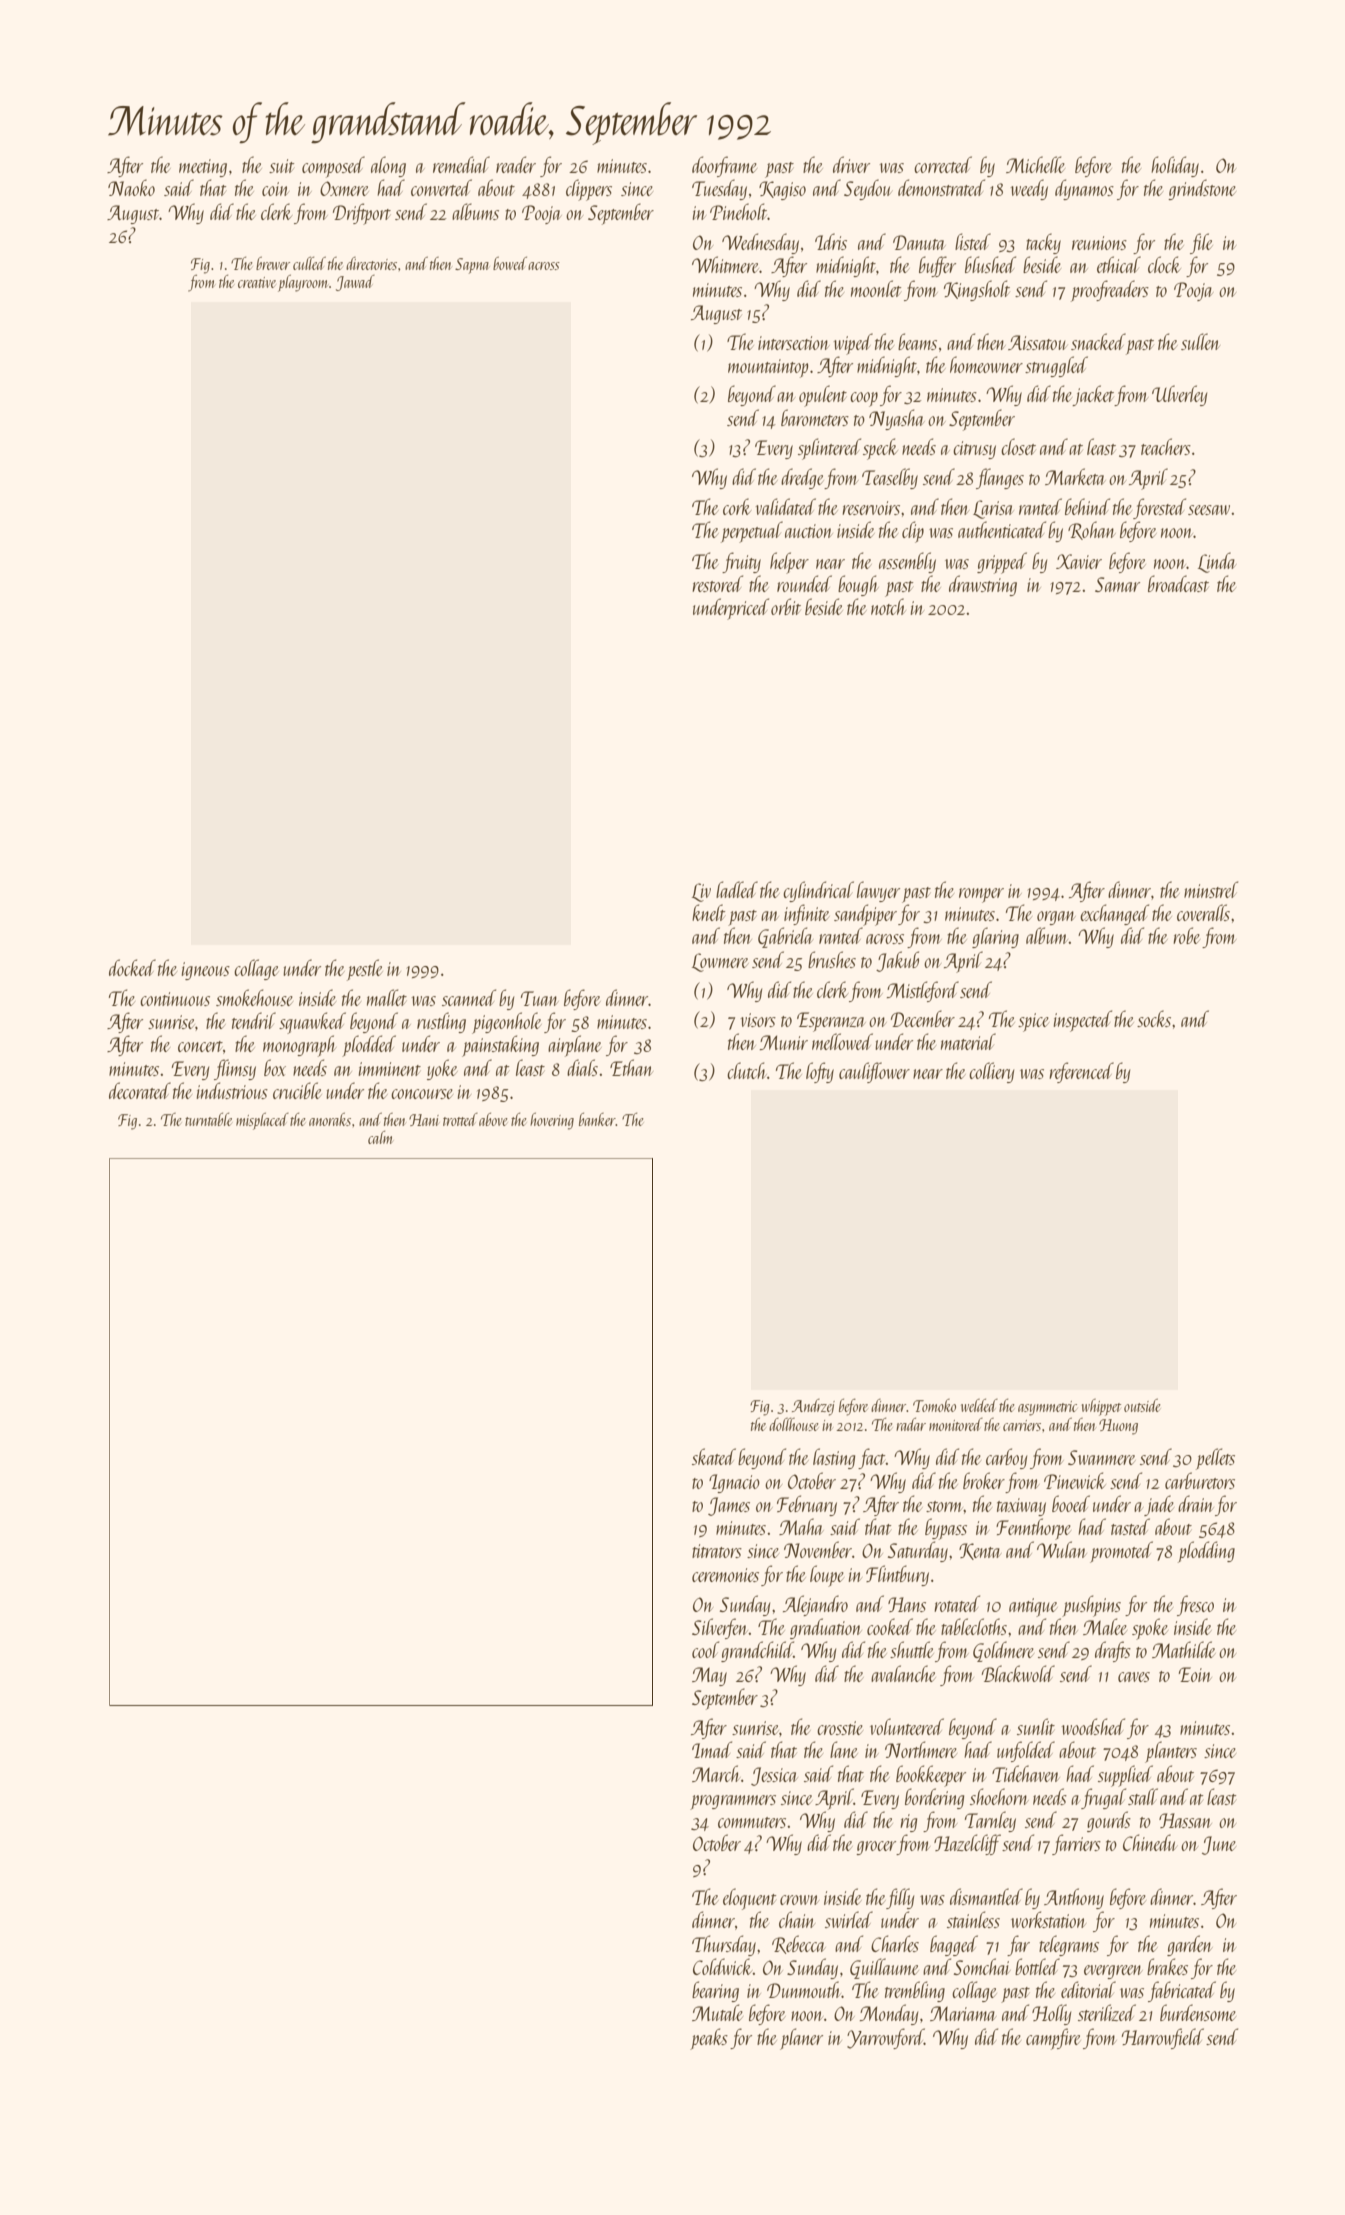 The width and height of the image is (1345, 2215). I want to click on restored, so click(717, 583).
